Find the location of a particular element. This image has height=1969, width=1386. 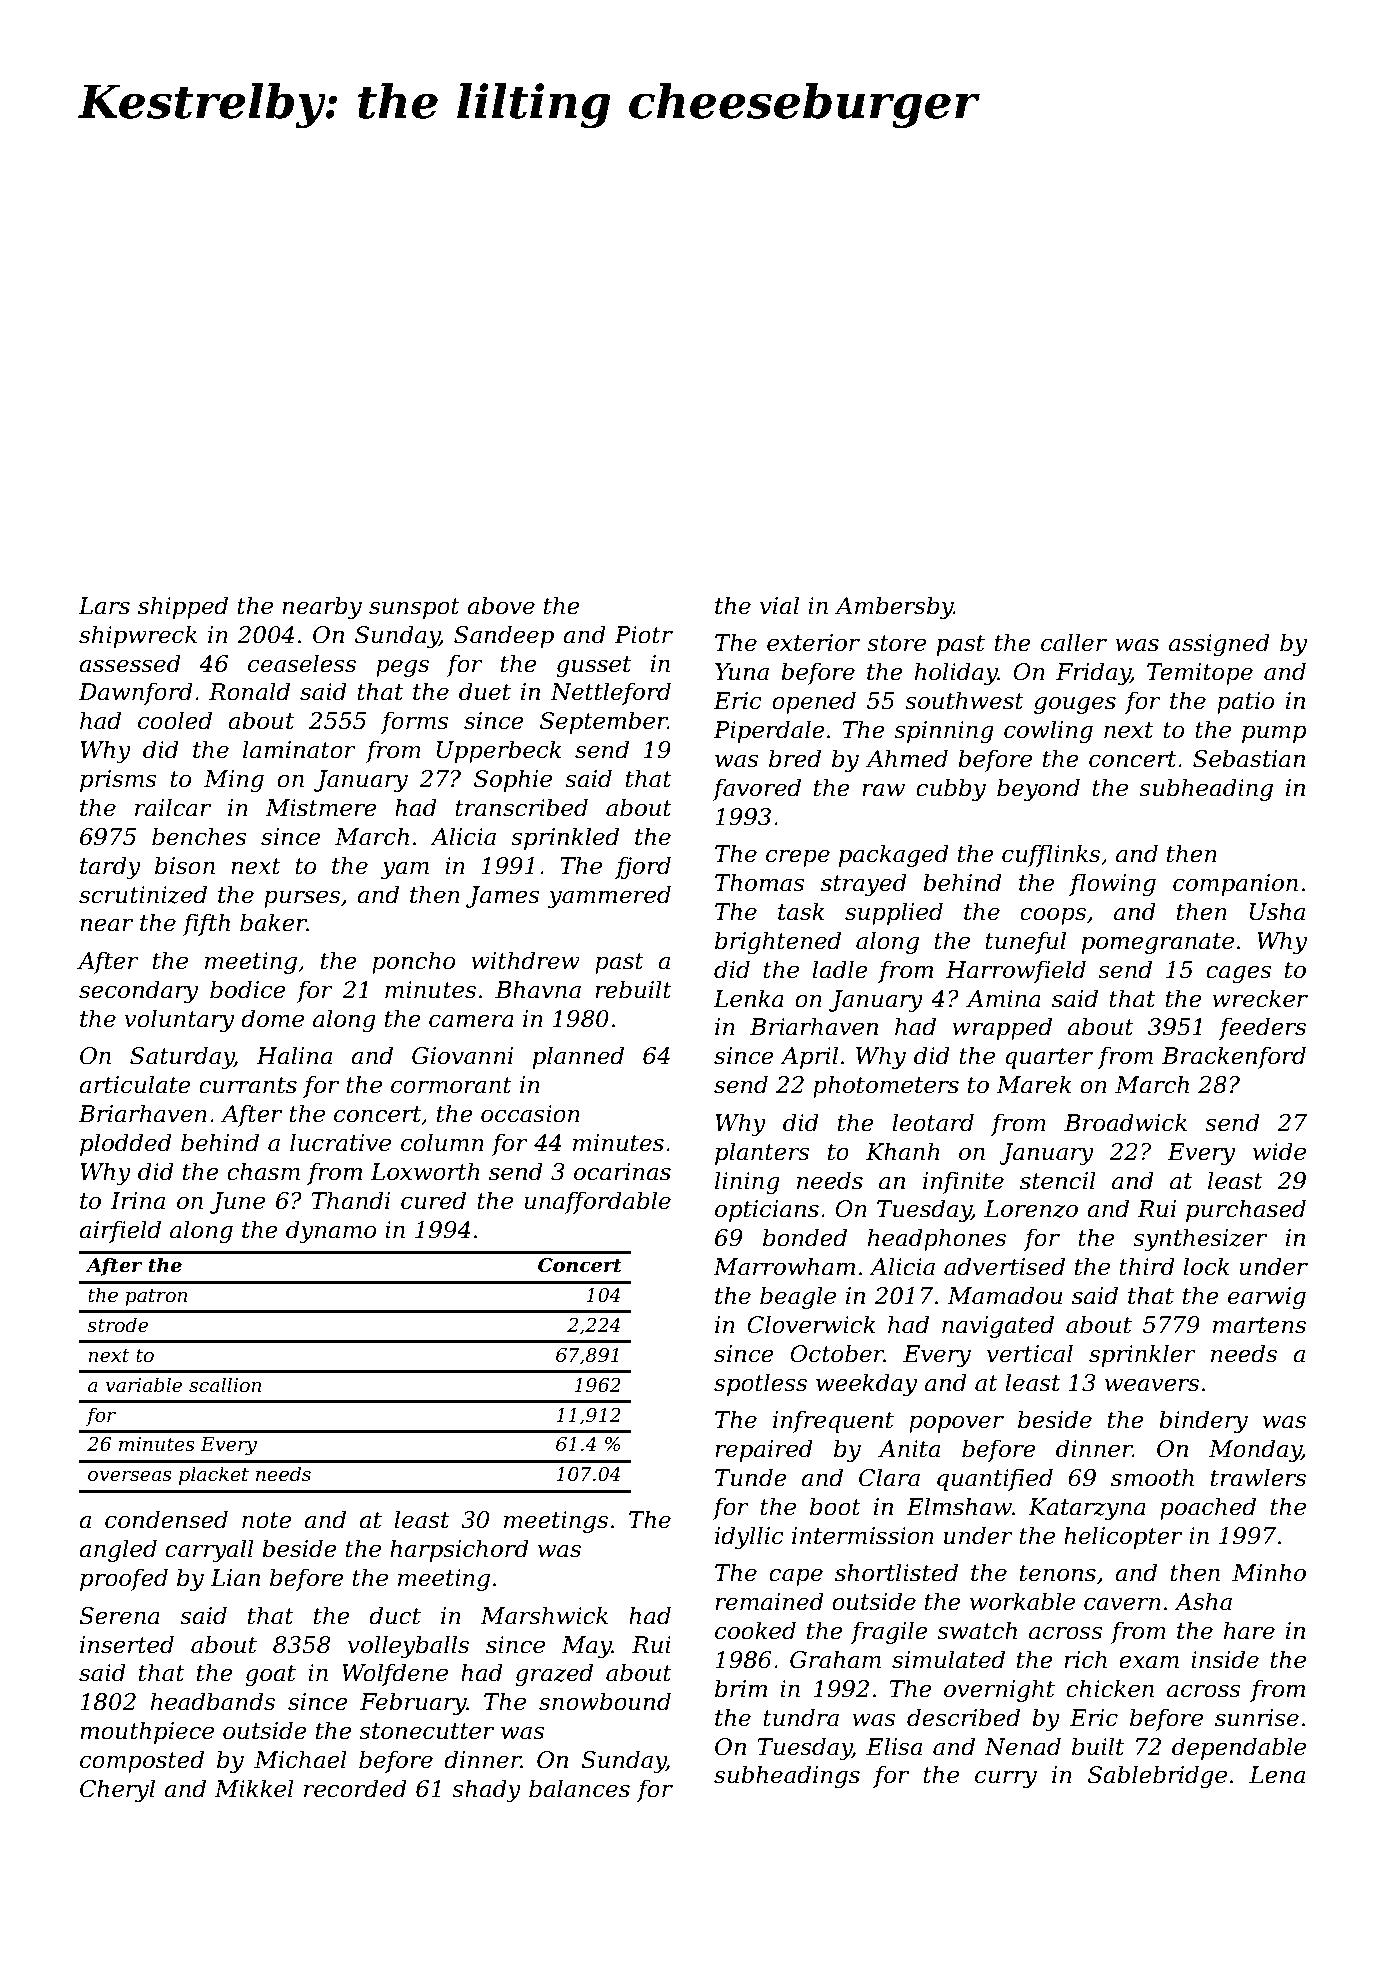

note is located at coordinates (266, 1520).
